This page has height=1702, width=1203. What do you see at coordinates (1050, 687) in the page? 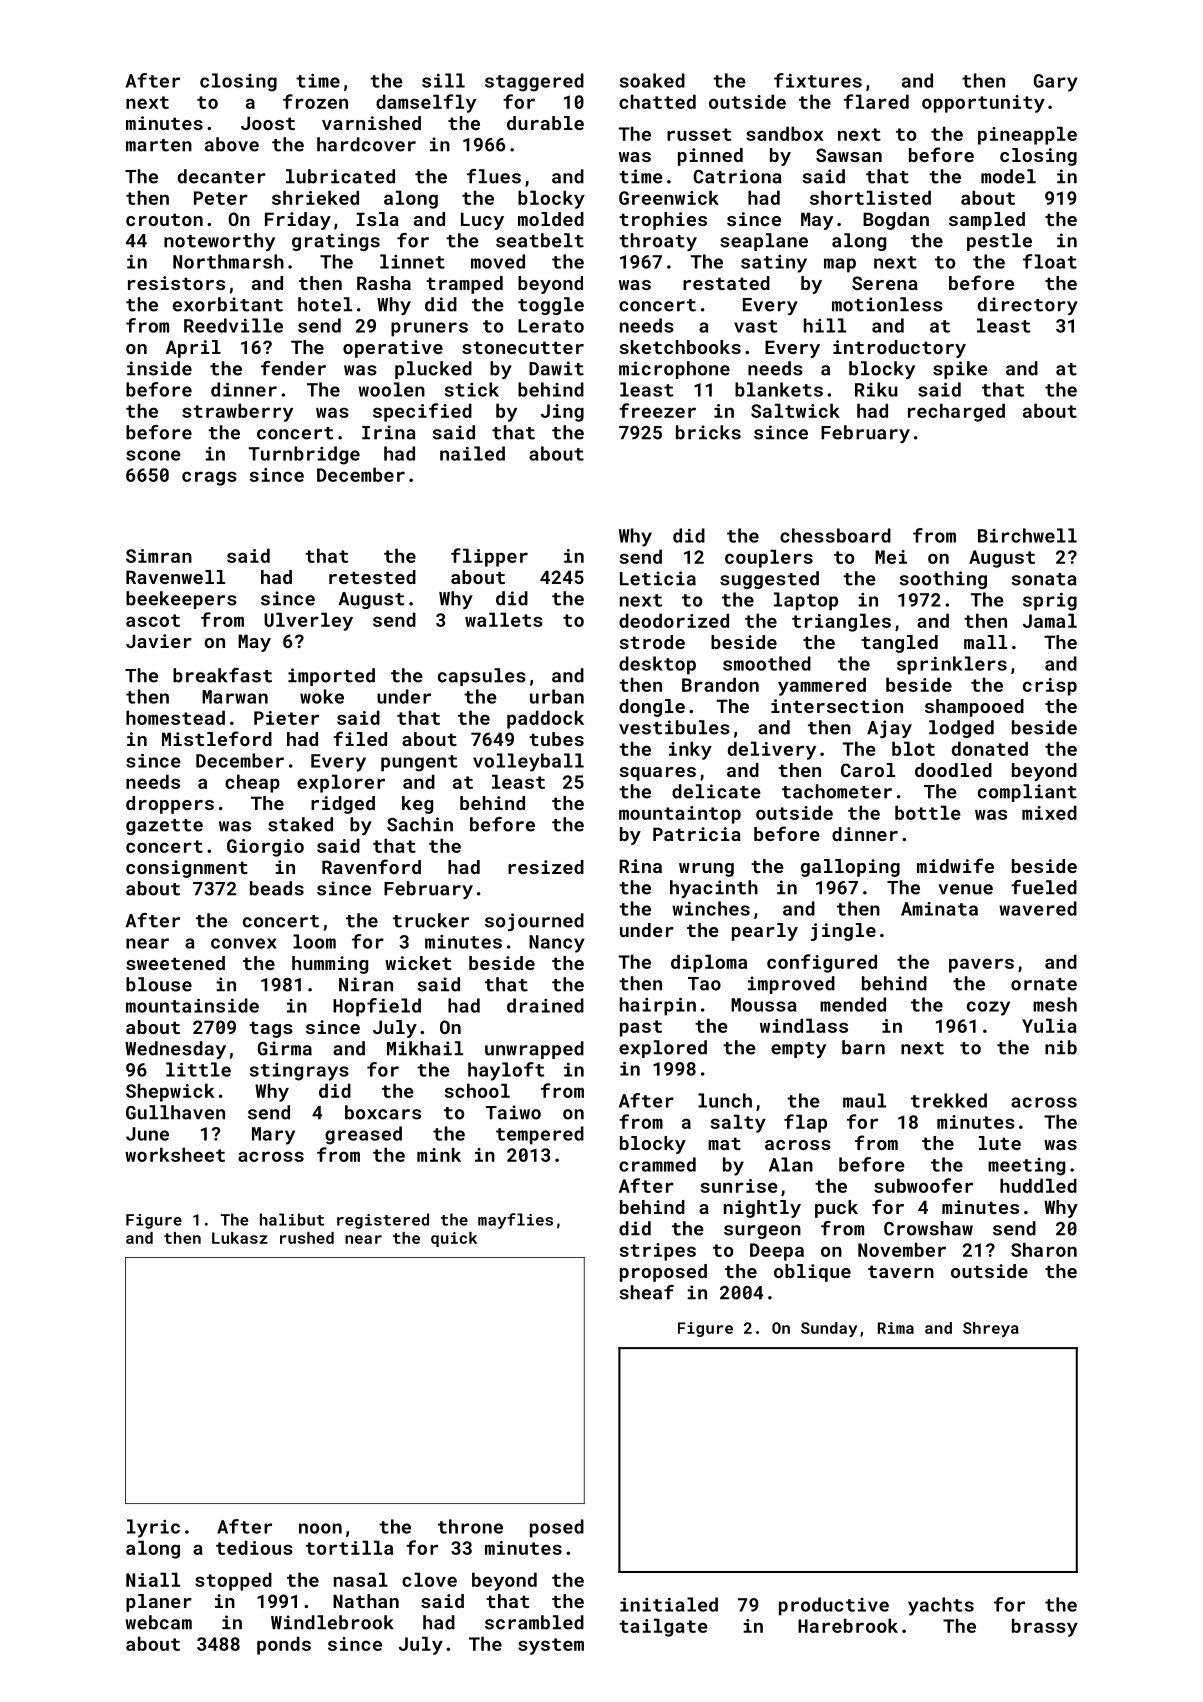
I see `crisp` at bounding box center [1050, 687].
